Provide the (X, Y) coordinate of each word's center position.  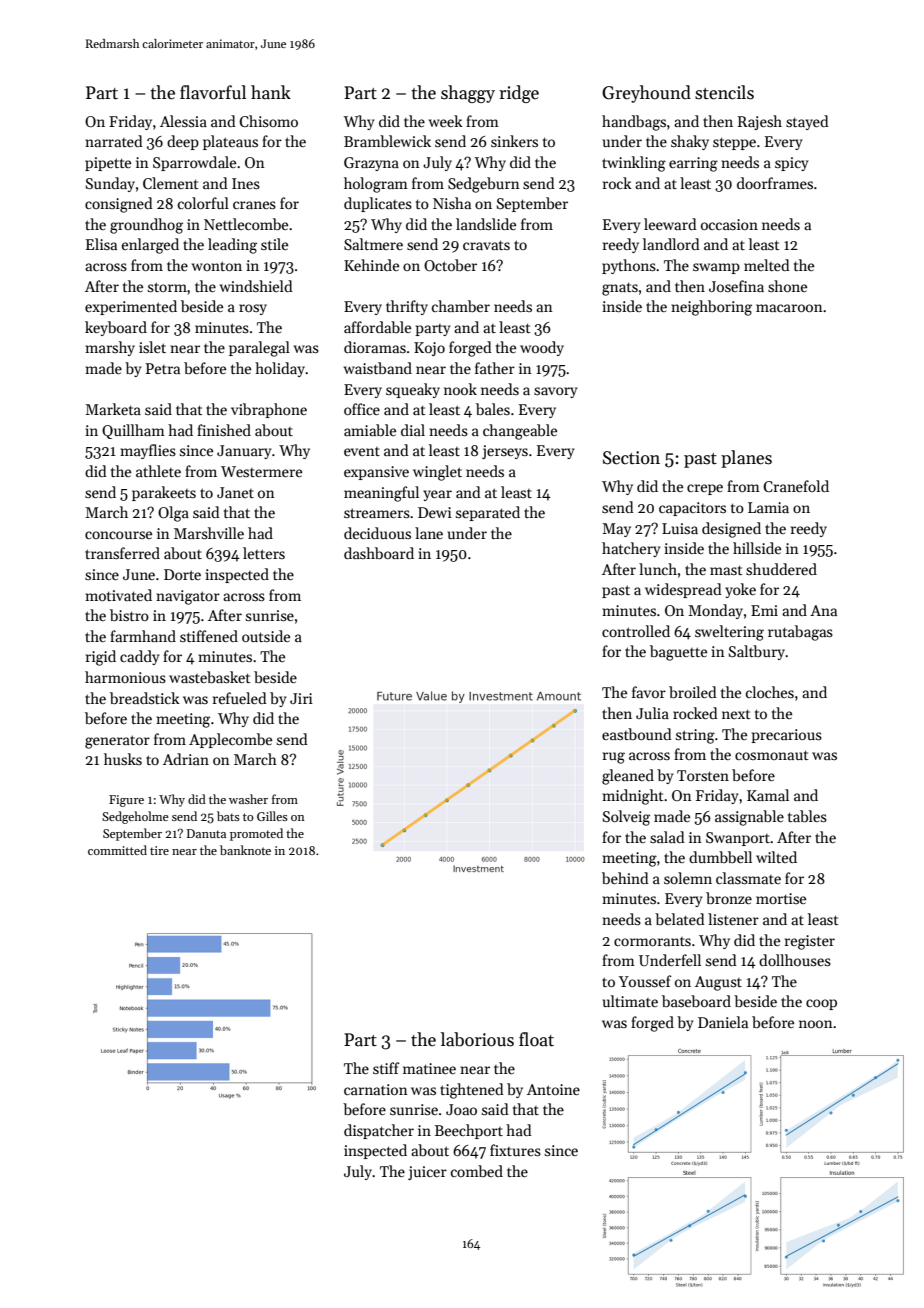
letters (264, 553)
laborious (477, 1039)
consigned (119, 205)
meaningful (381, 494)
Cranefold (796, 486)
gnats (620, 289)
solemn (688, 878)
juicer (427, 1173)
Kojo (429, 349)
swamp (716, 268)
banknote (245, 850)
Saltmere (373, 244)
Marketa (113, 409)
